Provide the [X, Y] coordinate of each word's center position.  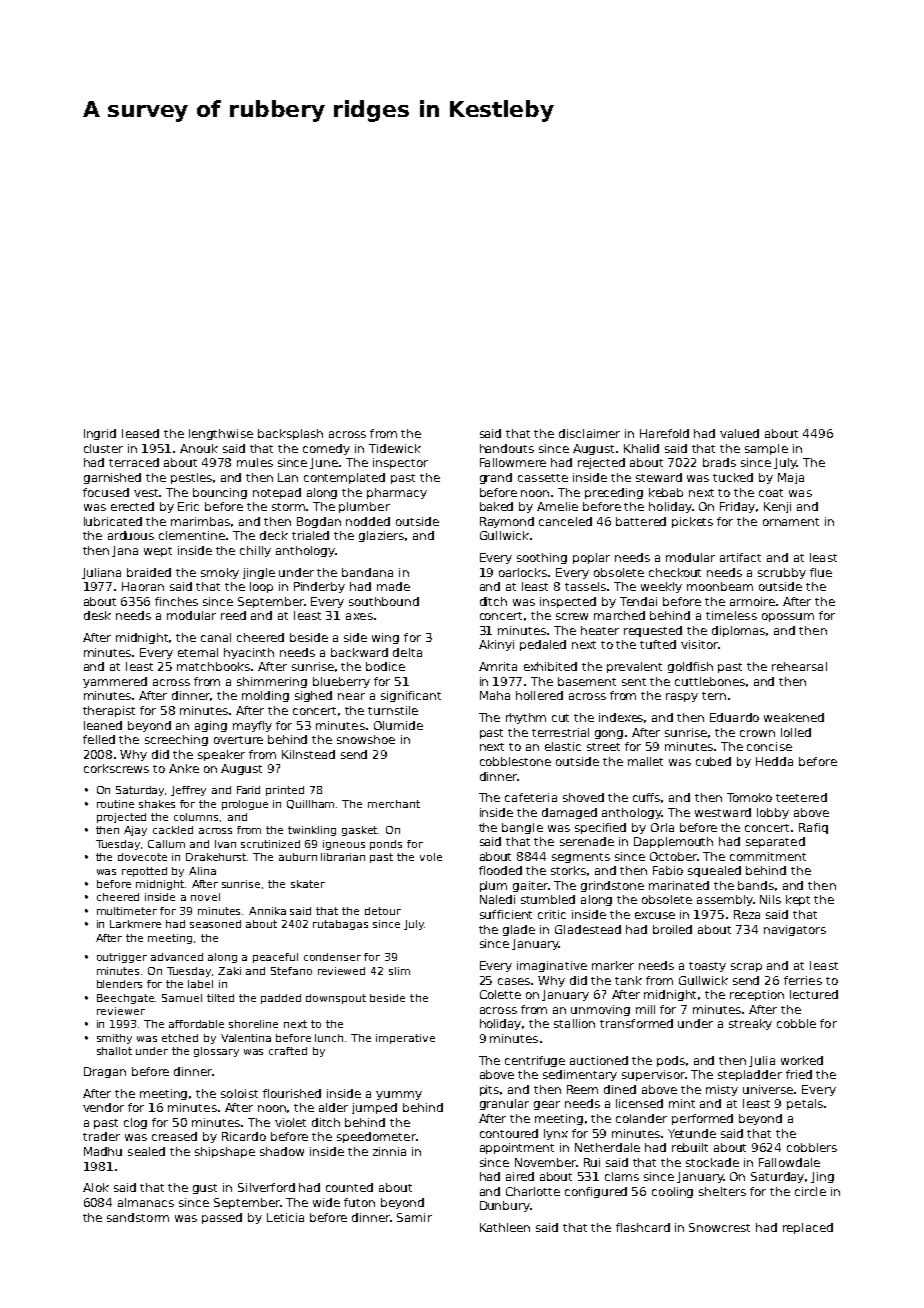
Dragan [105, 1072]
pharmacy [397, 493]
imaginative [552, 966]
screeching [176, 740]
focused [106, 492]
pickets [692, 522]
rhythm [526, 718]
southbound [384, 601]
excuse [655, 915]
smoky [220, 573]
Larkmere [135, 924]
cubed [713, 761]
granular [504, 1104]
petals [805, 1104]
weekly [661, 587]
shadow [282, 1151]
